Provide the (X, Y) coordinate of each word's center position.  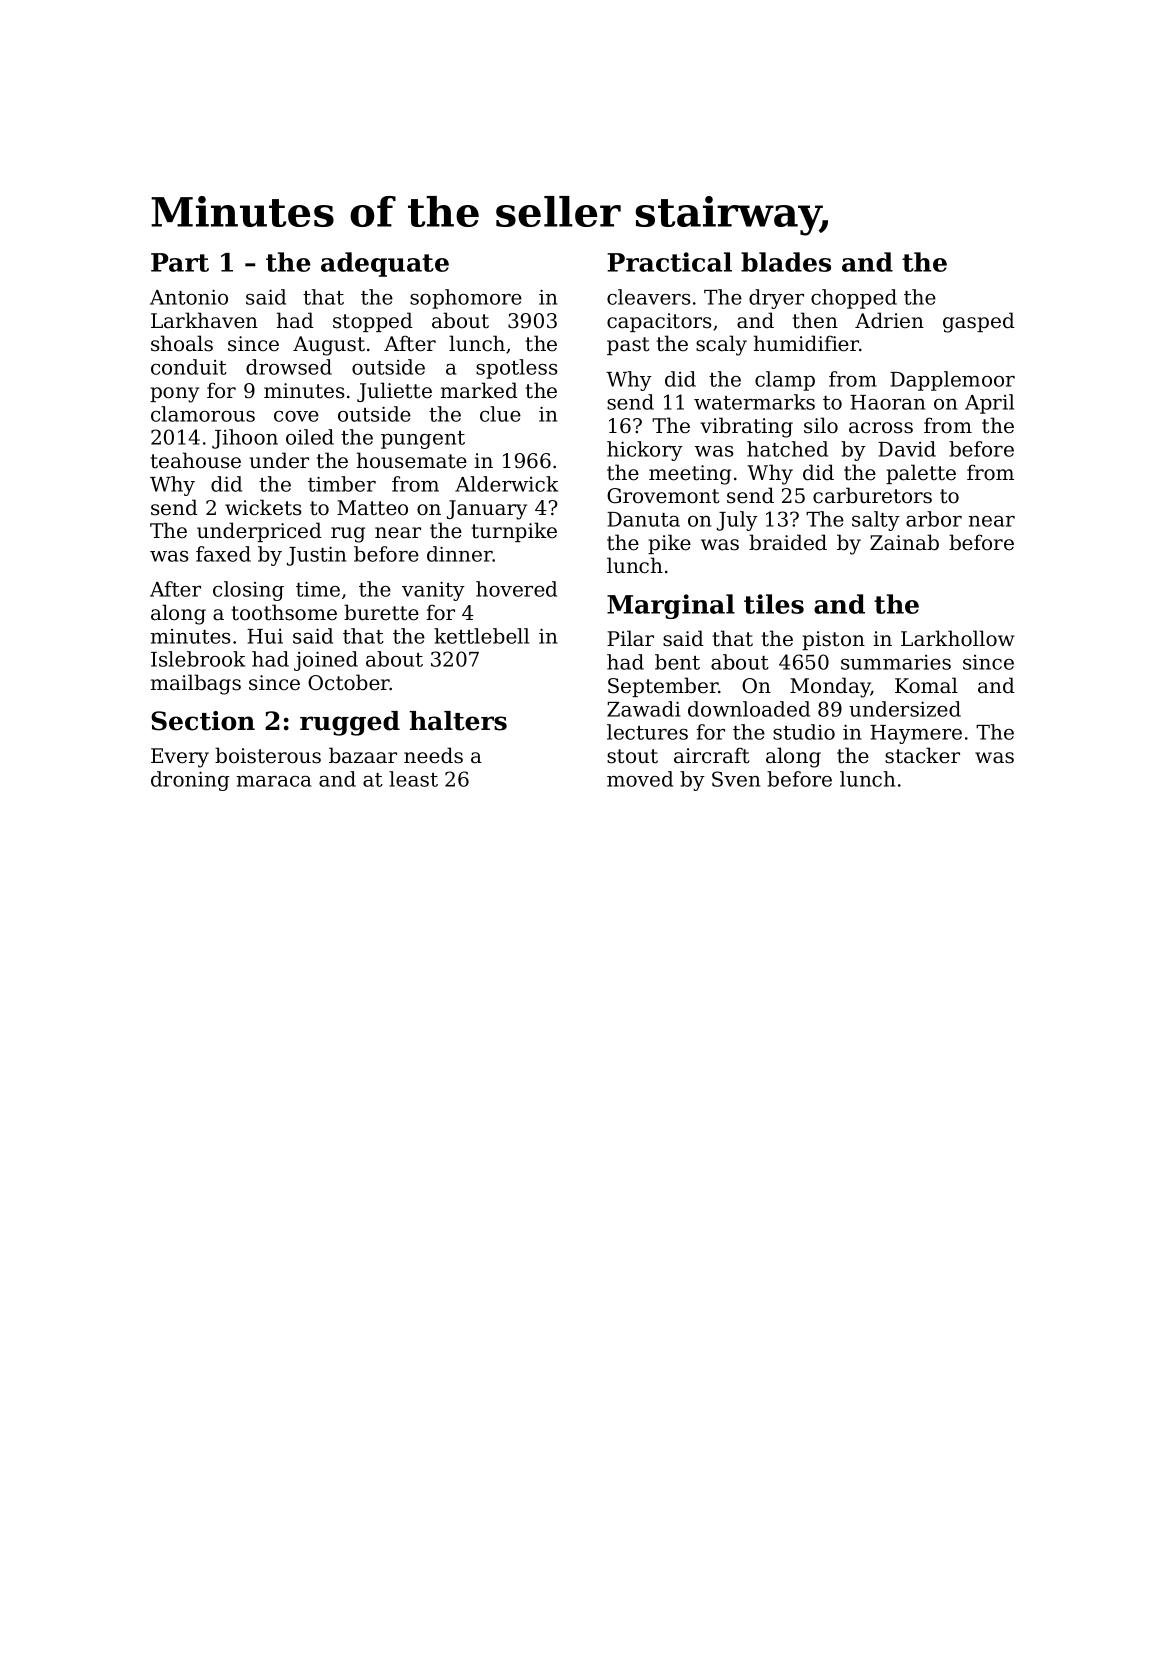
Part (180, 262)
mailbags (196, 684)
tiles (774, 604)
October (349, 682)
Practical (669, 262)
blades (786, 262)
